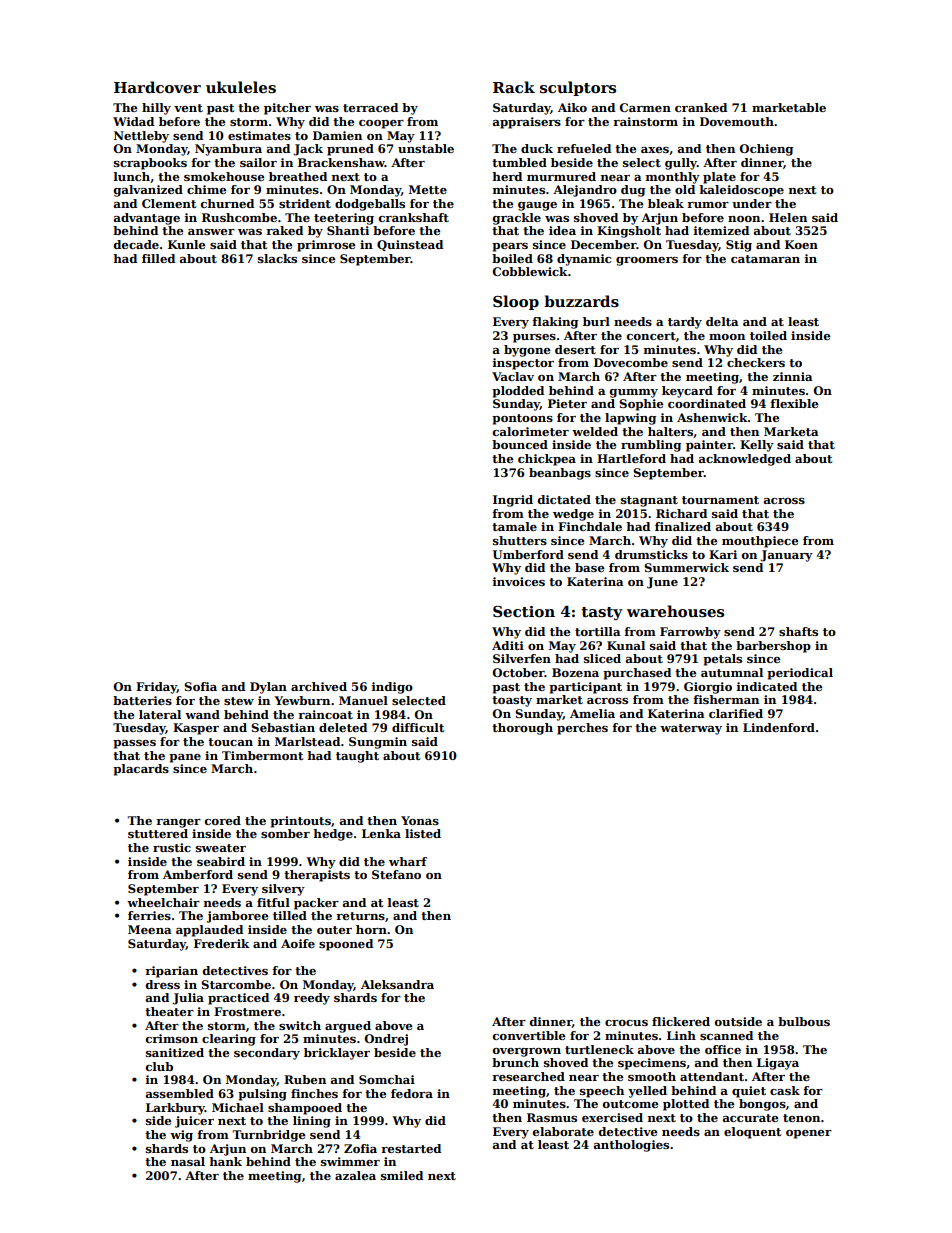 Image resolution: width=952 pixels, height=1233 pixels. I want to click on decade, so click(136, 244).
